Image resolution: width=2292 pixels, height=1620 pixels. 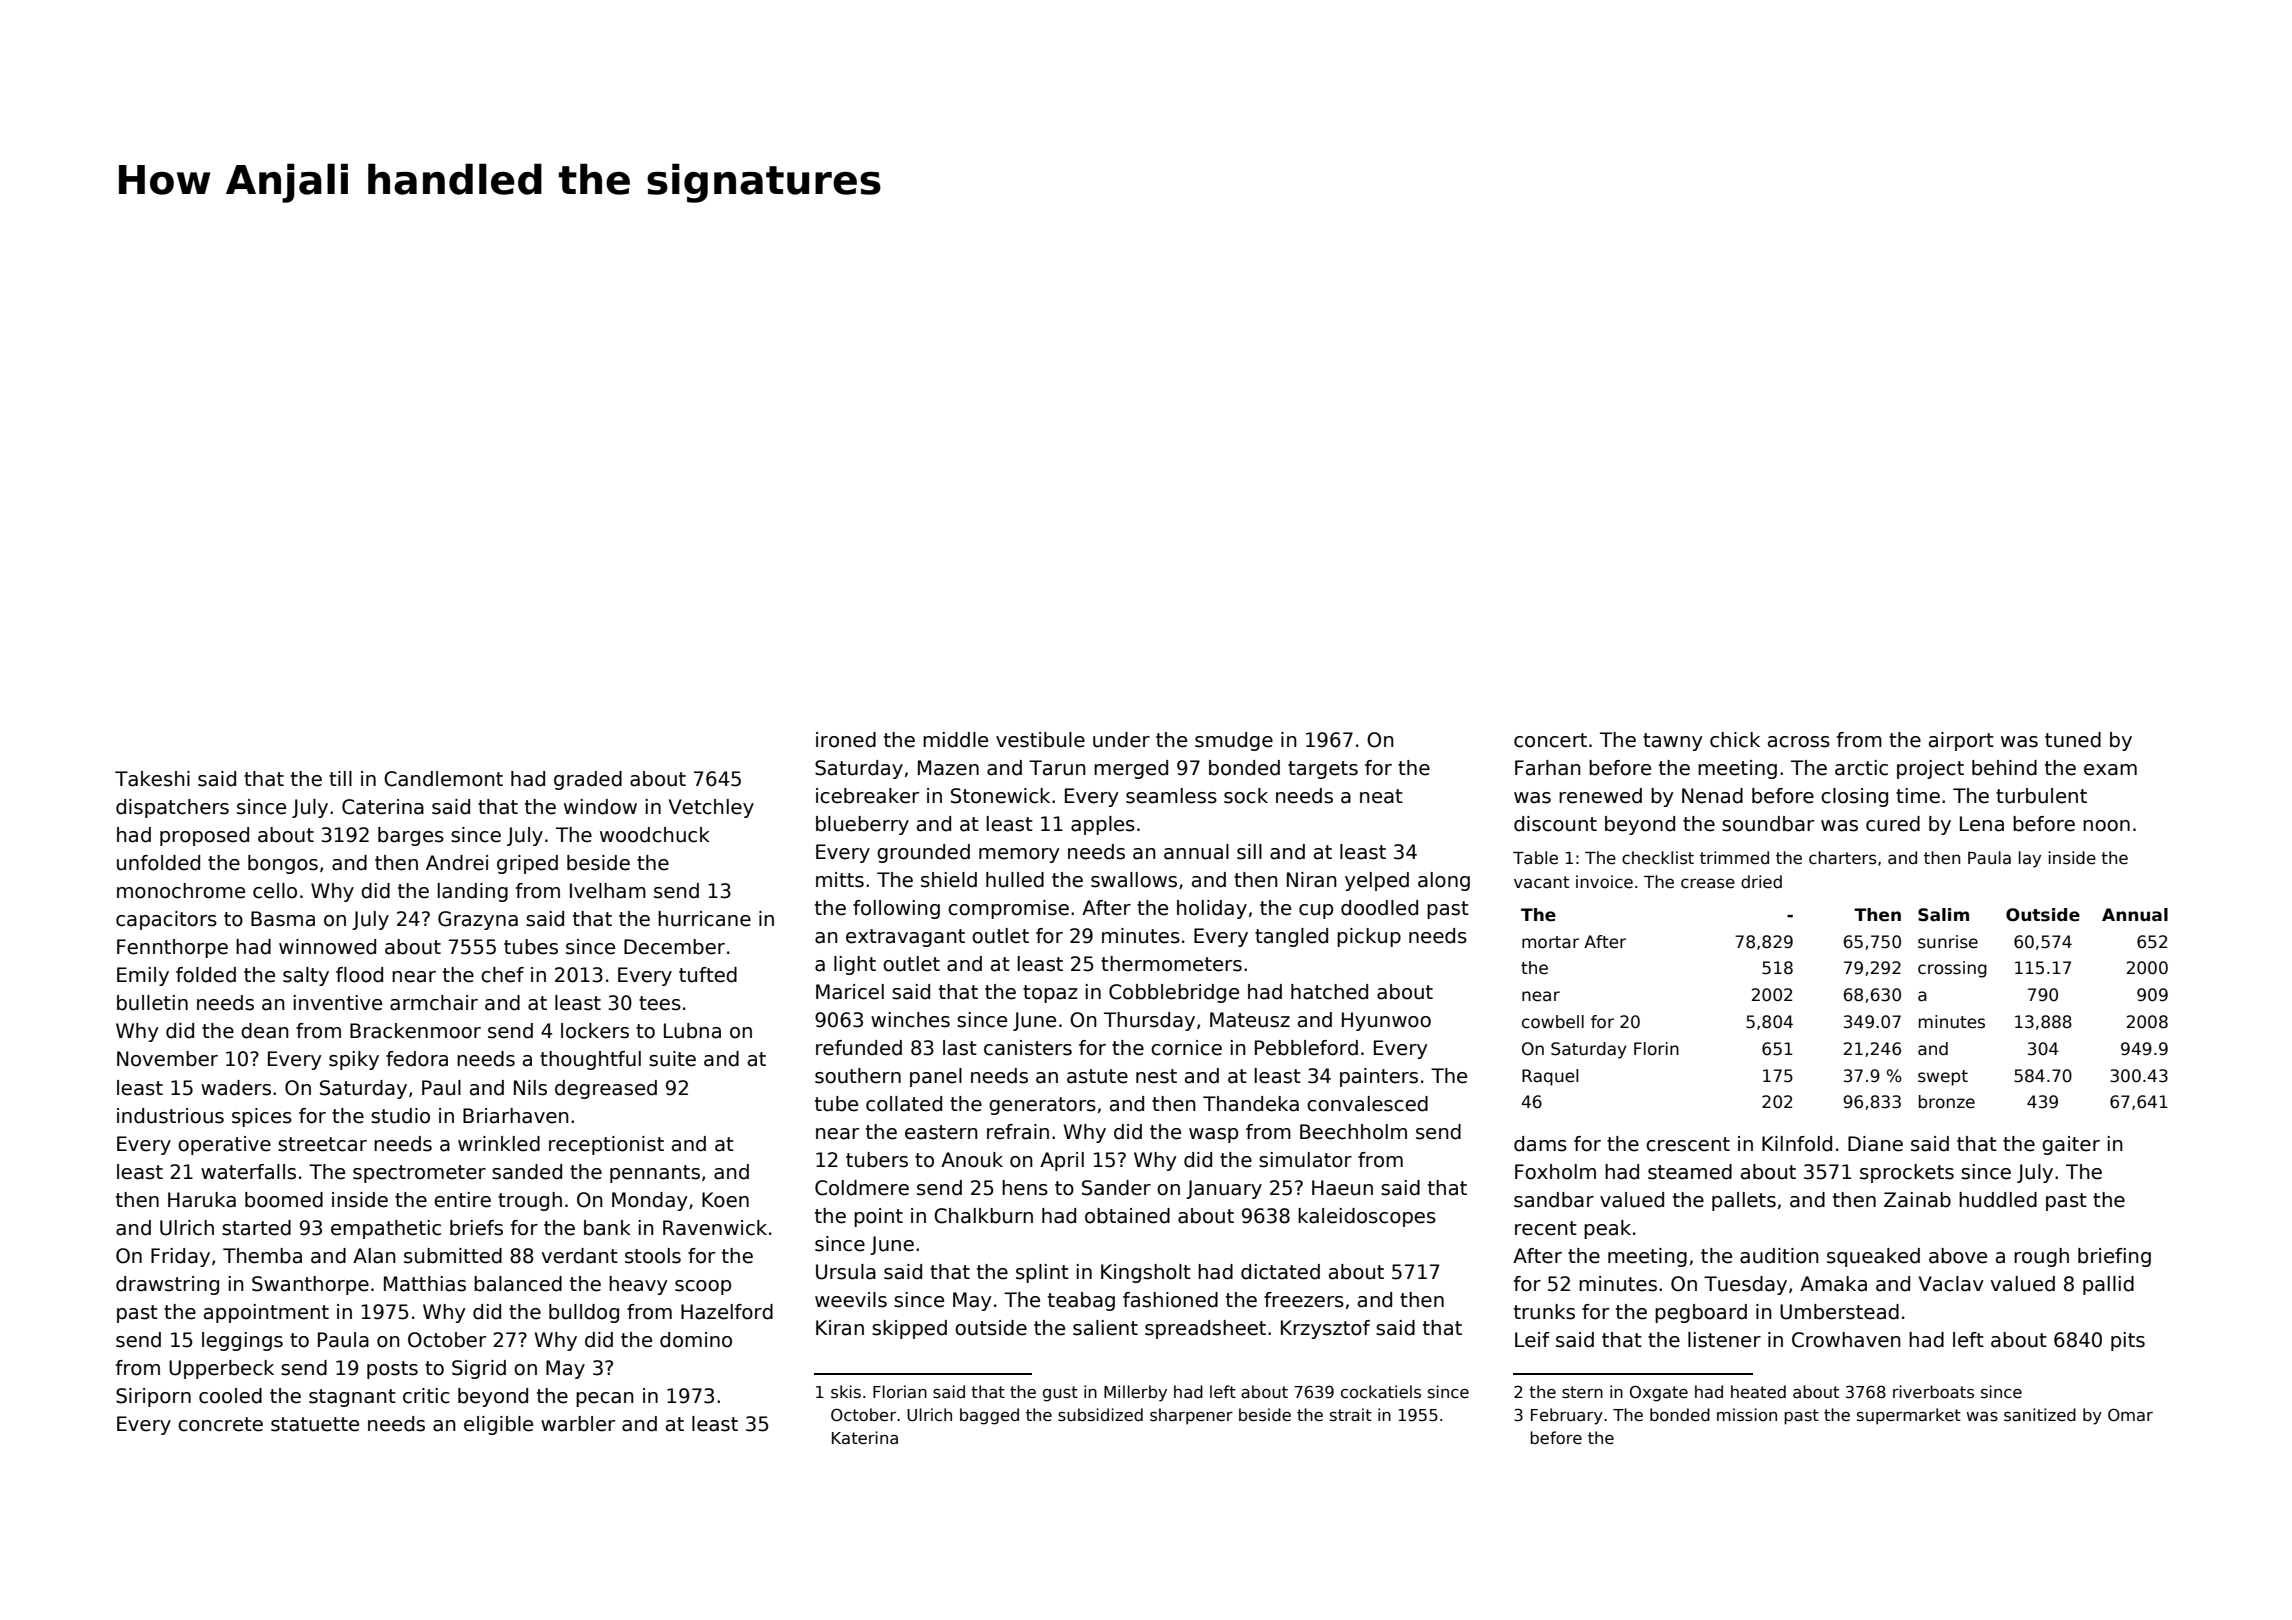 I want to click on eligible, so click(x=498, y=1425).
